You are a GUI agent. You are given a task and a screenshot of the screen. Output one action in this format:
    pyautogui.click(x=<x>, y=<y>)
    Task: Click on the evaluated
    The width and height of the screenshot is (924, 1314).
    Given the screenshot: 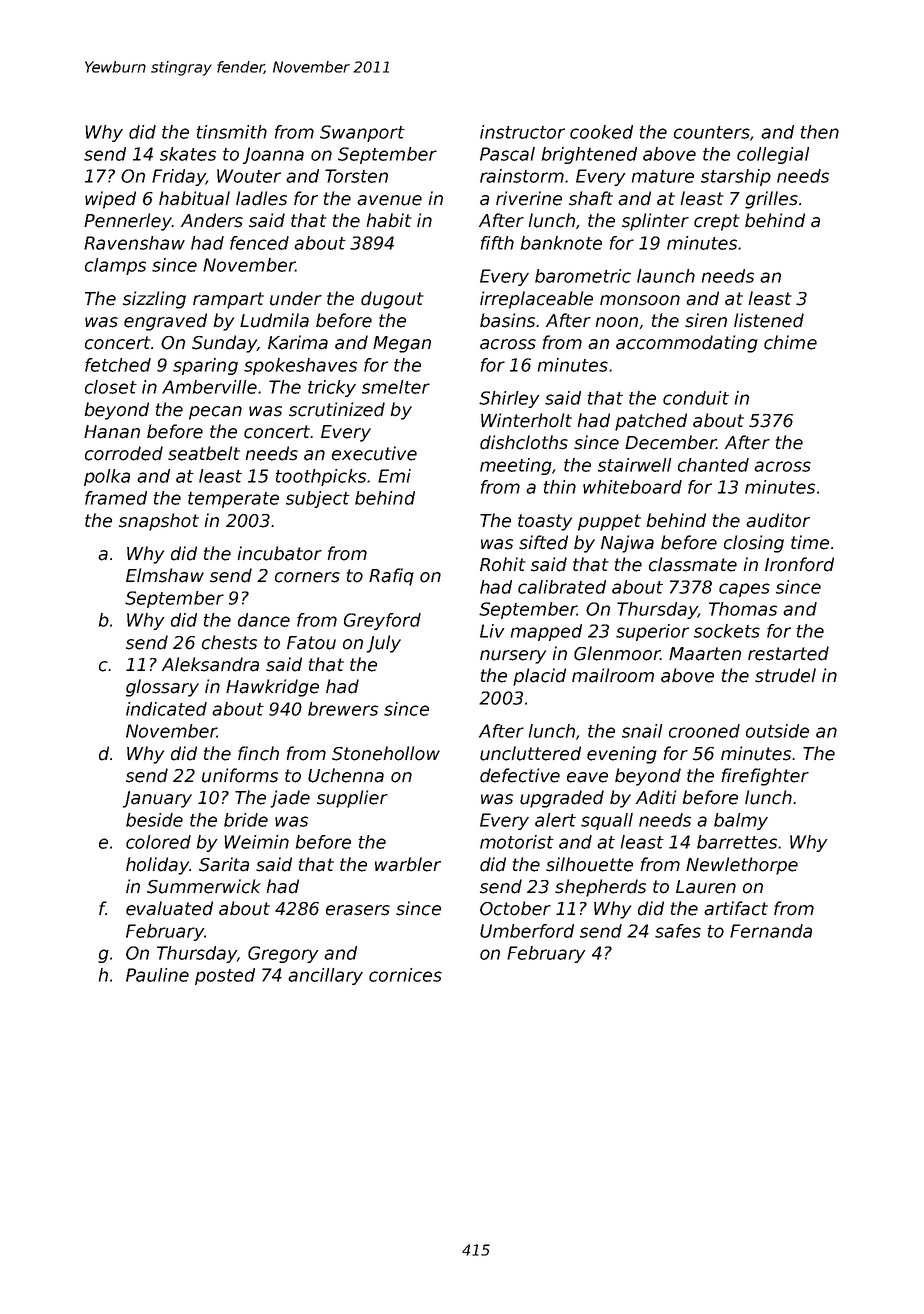 What is the action you would take?
    pyautogui.click(x=169, y=908)
